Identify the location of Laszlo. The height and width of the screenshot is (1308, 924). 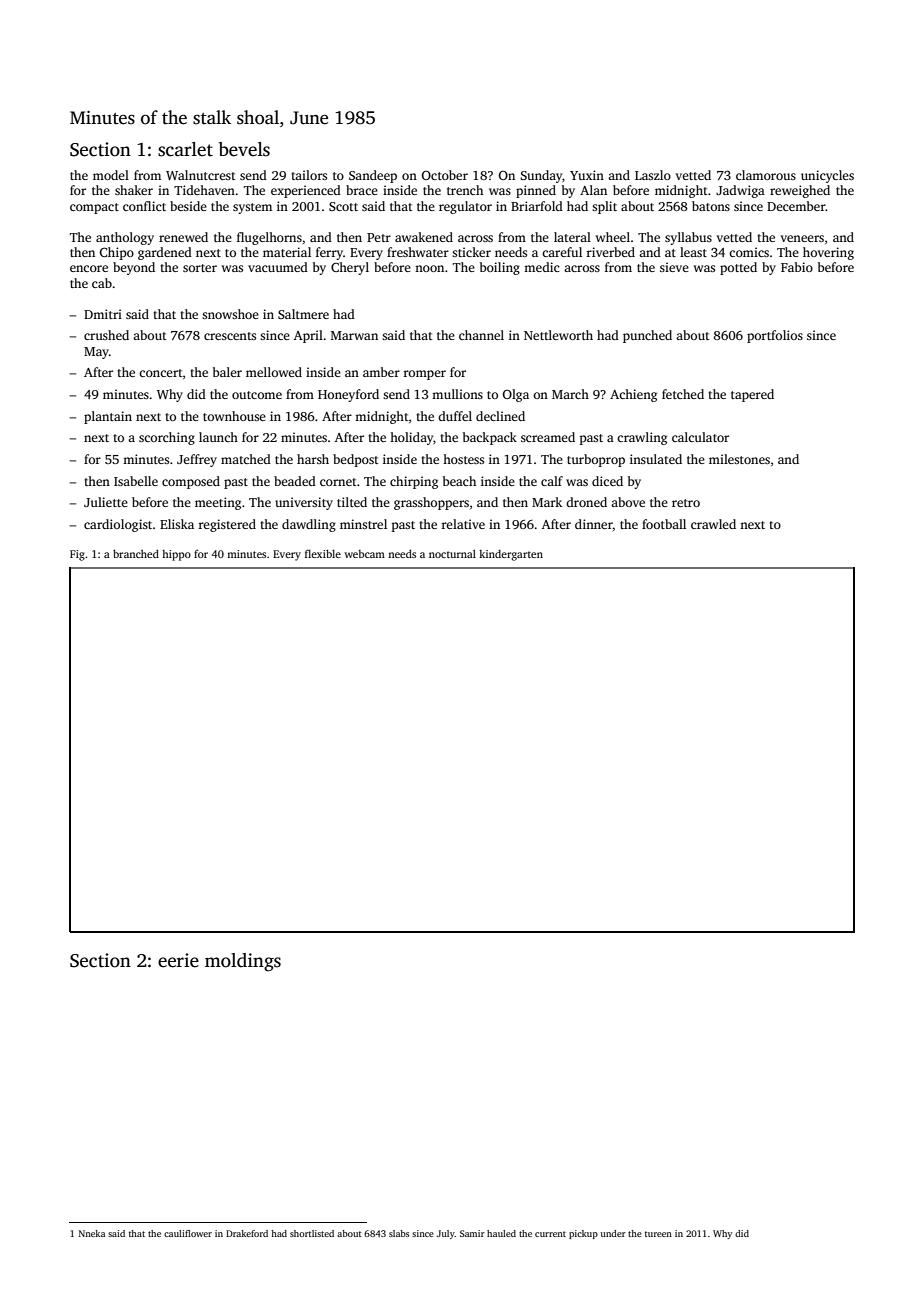
(653, 175).
